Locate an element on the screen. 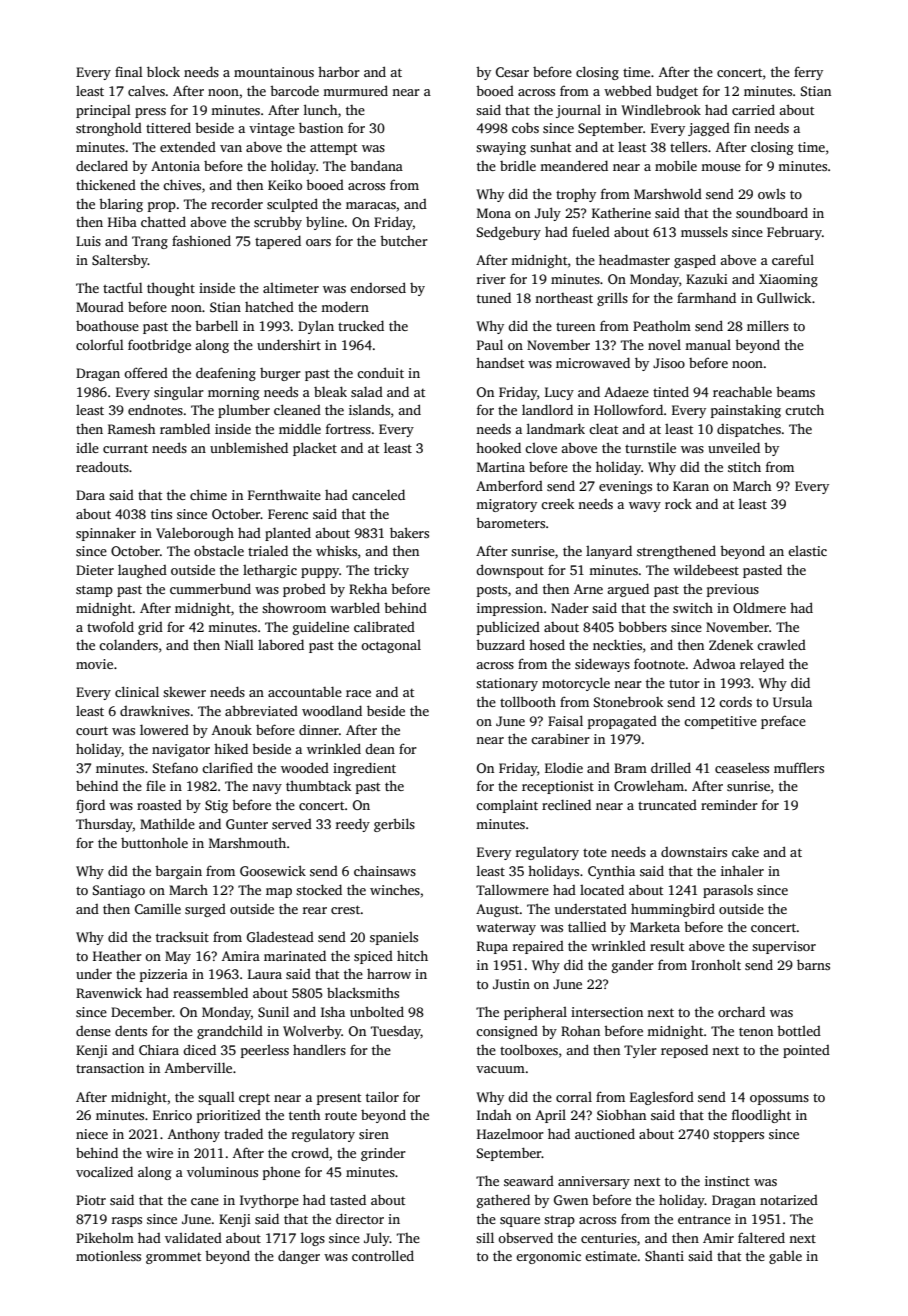  danger is located at coordinates (299, 1257).
